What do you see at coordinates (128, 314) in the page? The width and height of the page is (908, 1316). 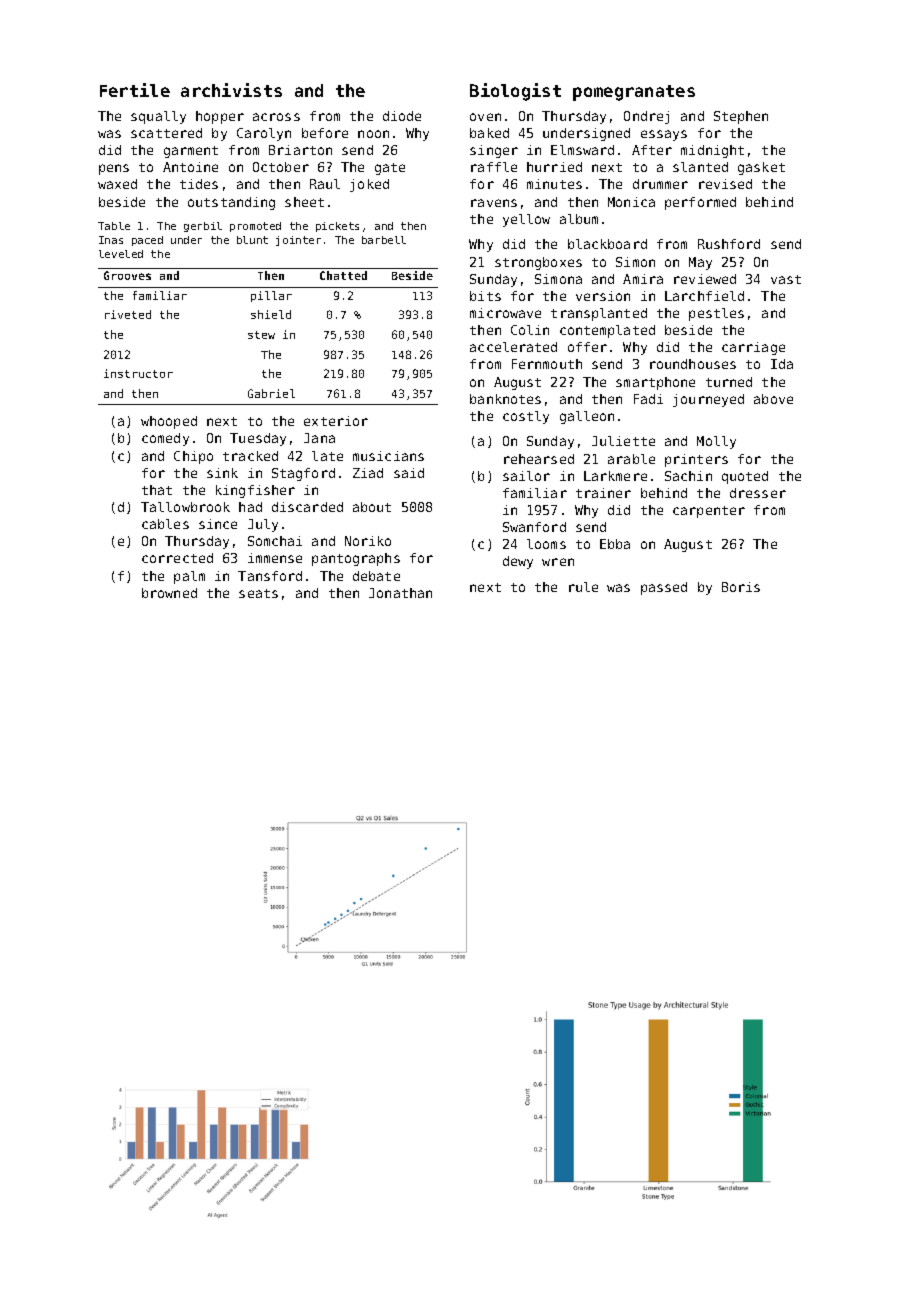 I see `riveted` at bounding box center [128, 314].
